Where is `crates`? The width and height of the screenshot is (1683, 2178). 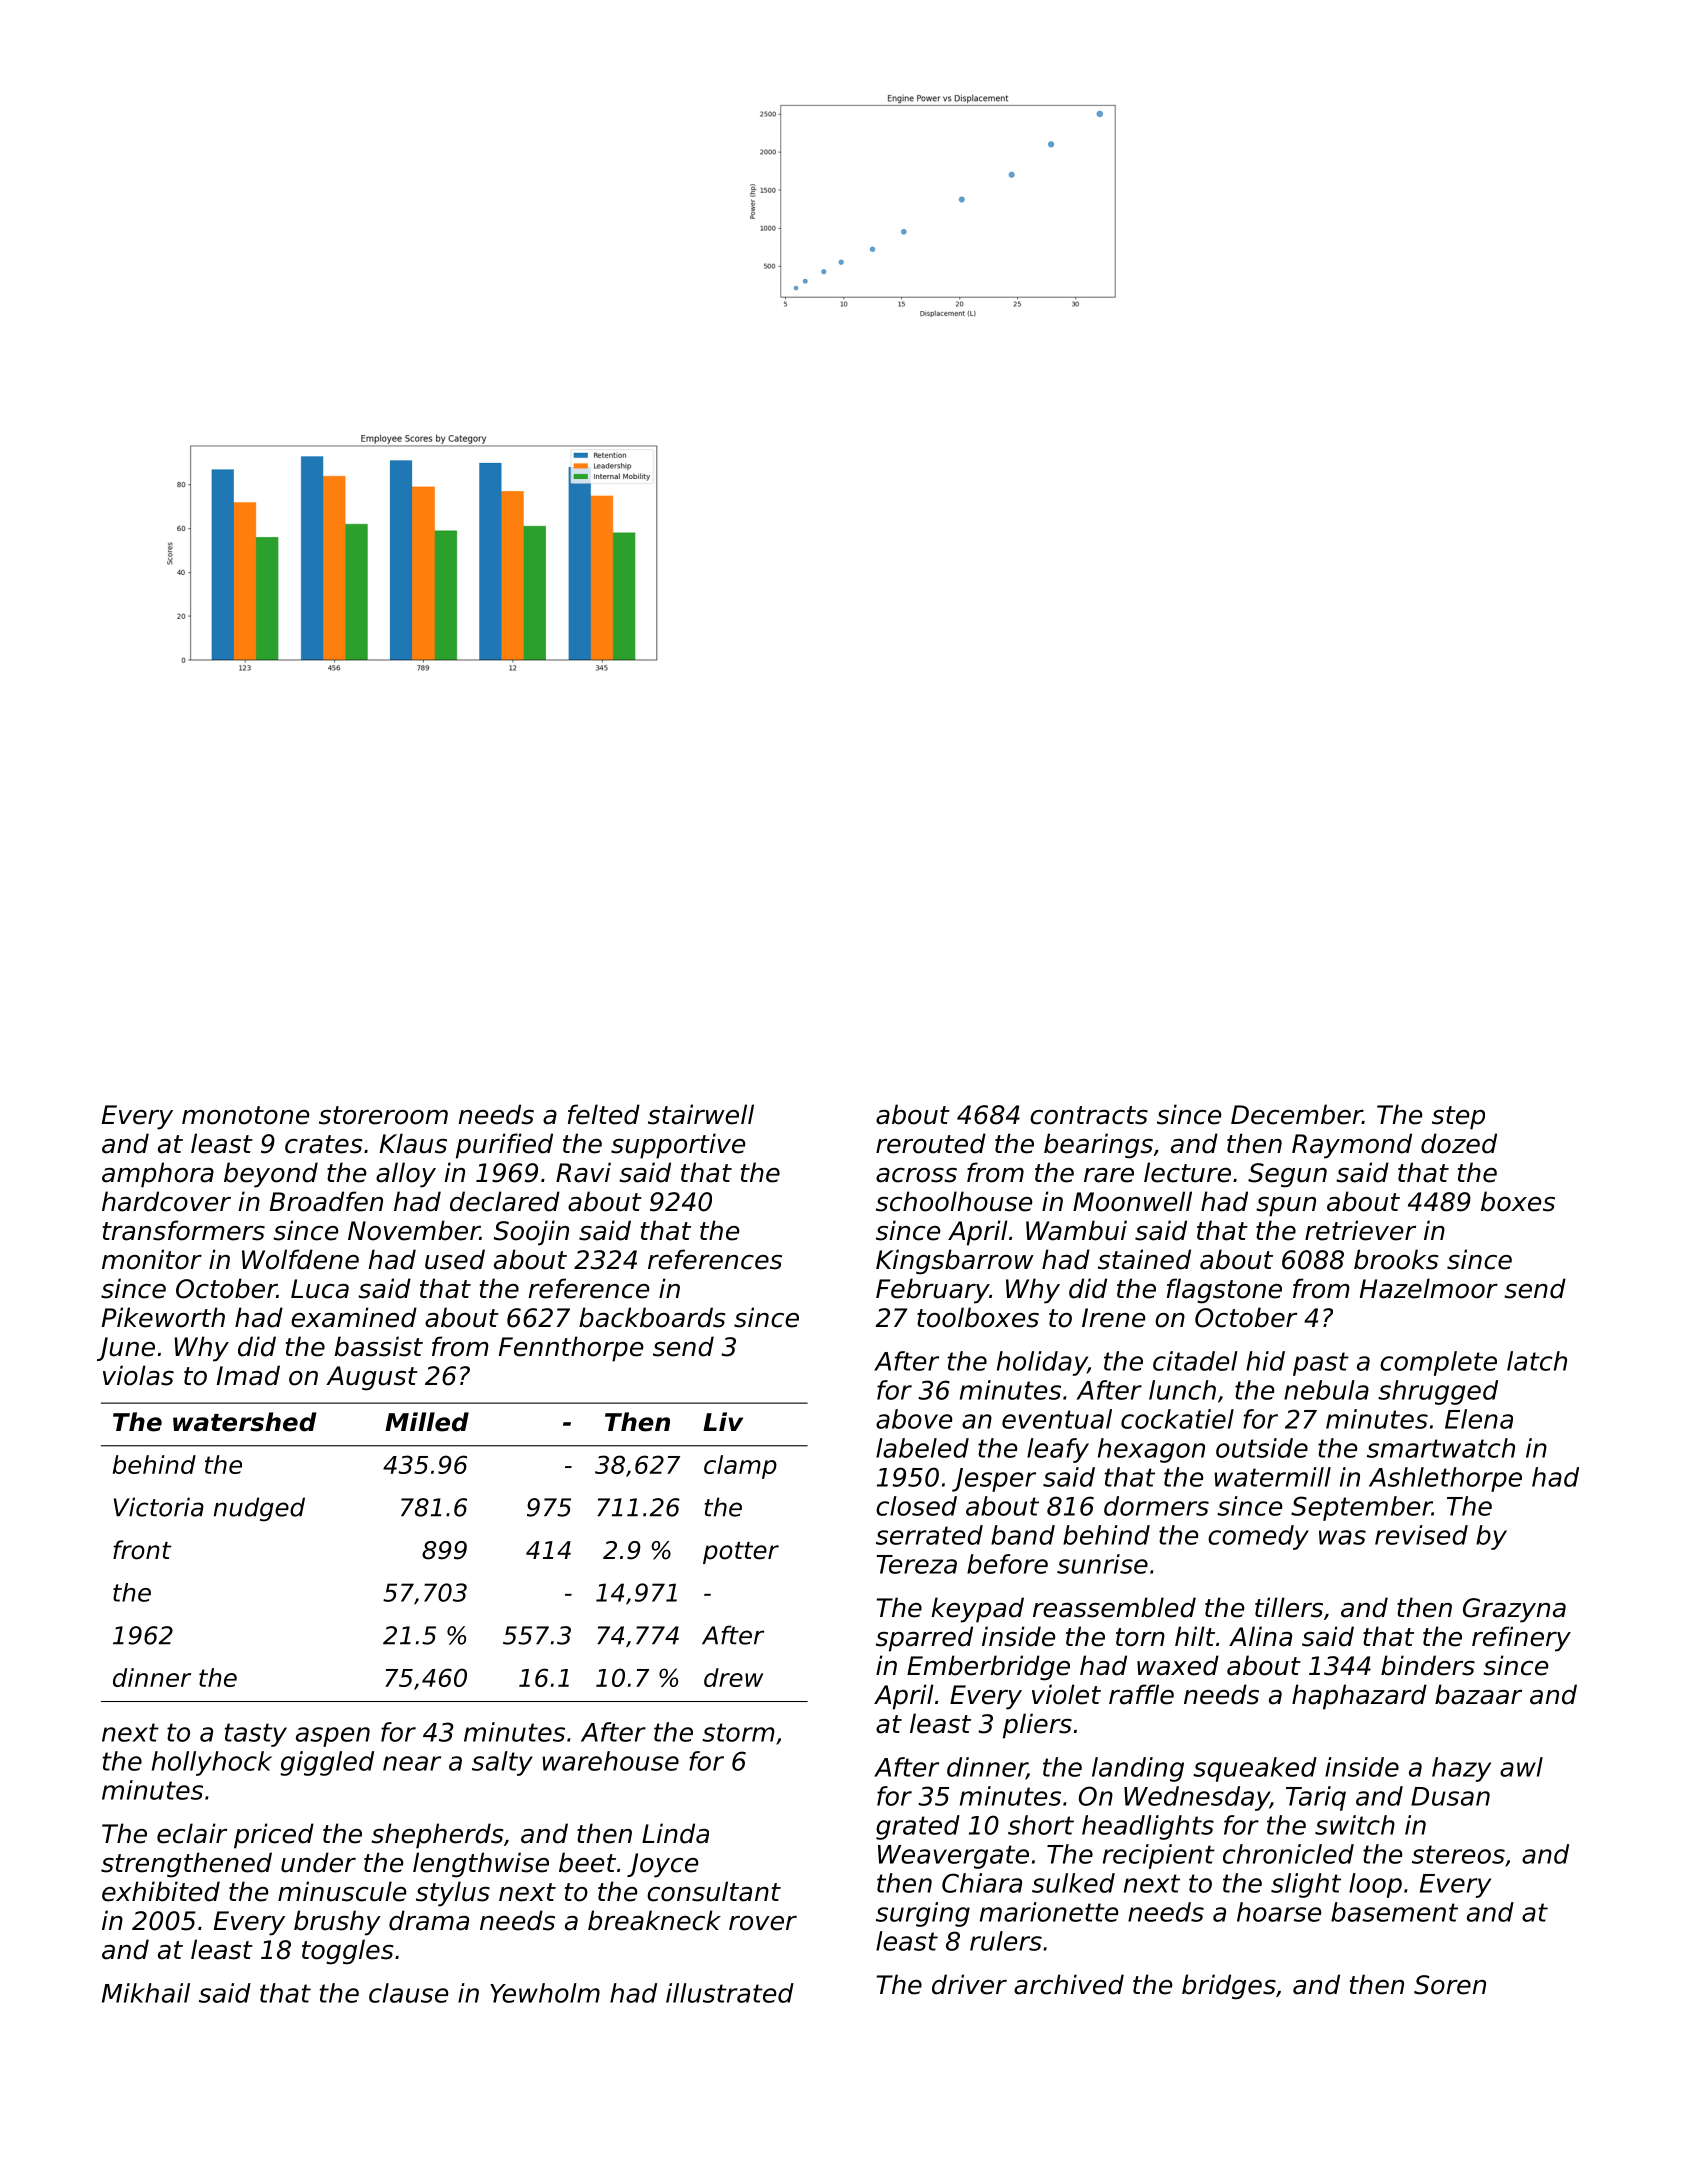
crates is located at coordinates (324, 1144).
